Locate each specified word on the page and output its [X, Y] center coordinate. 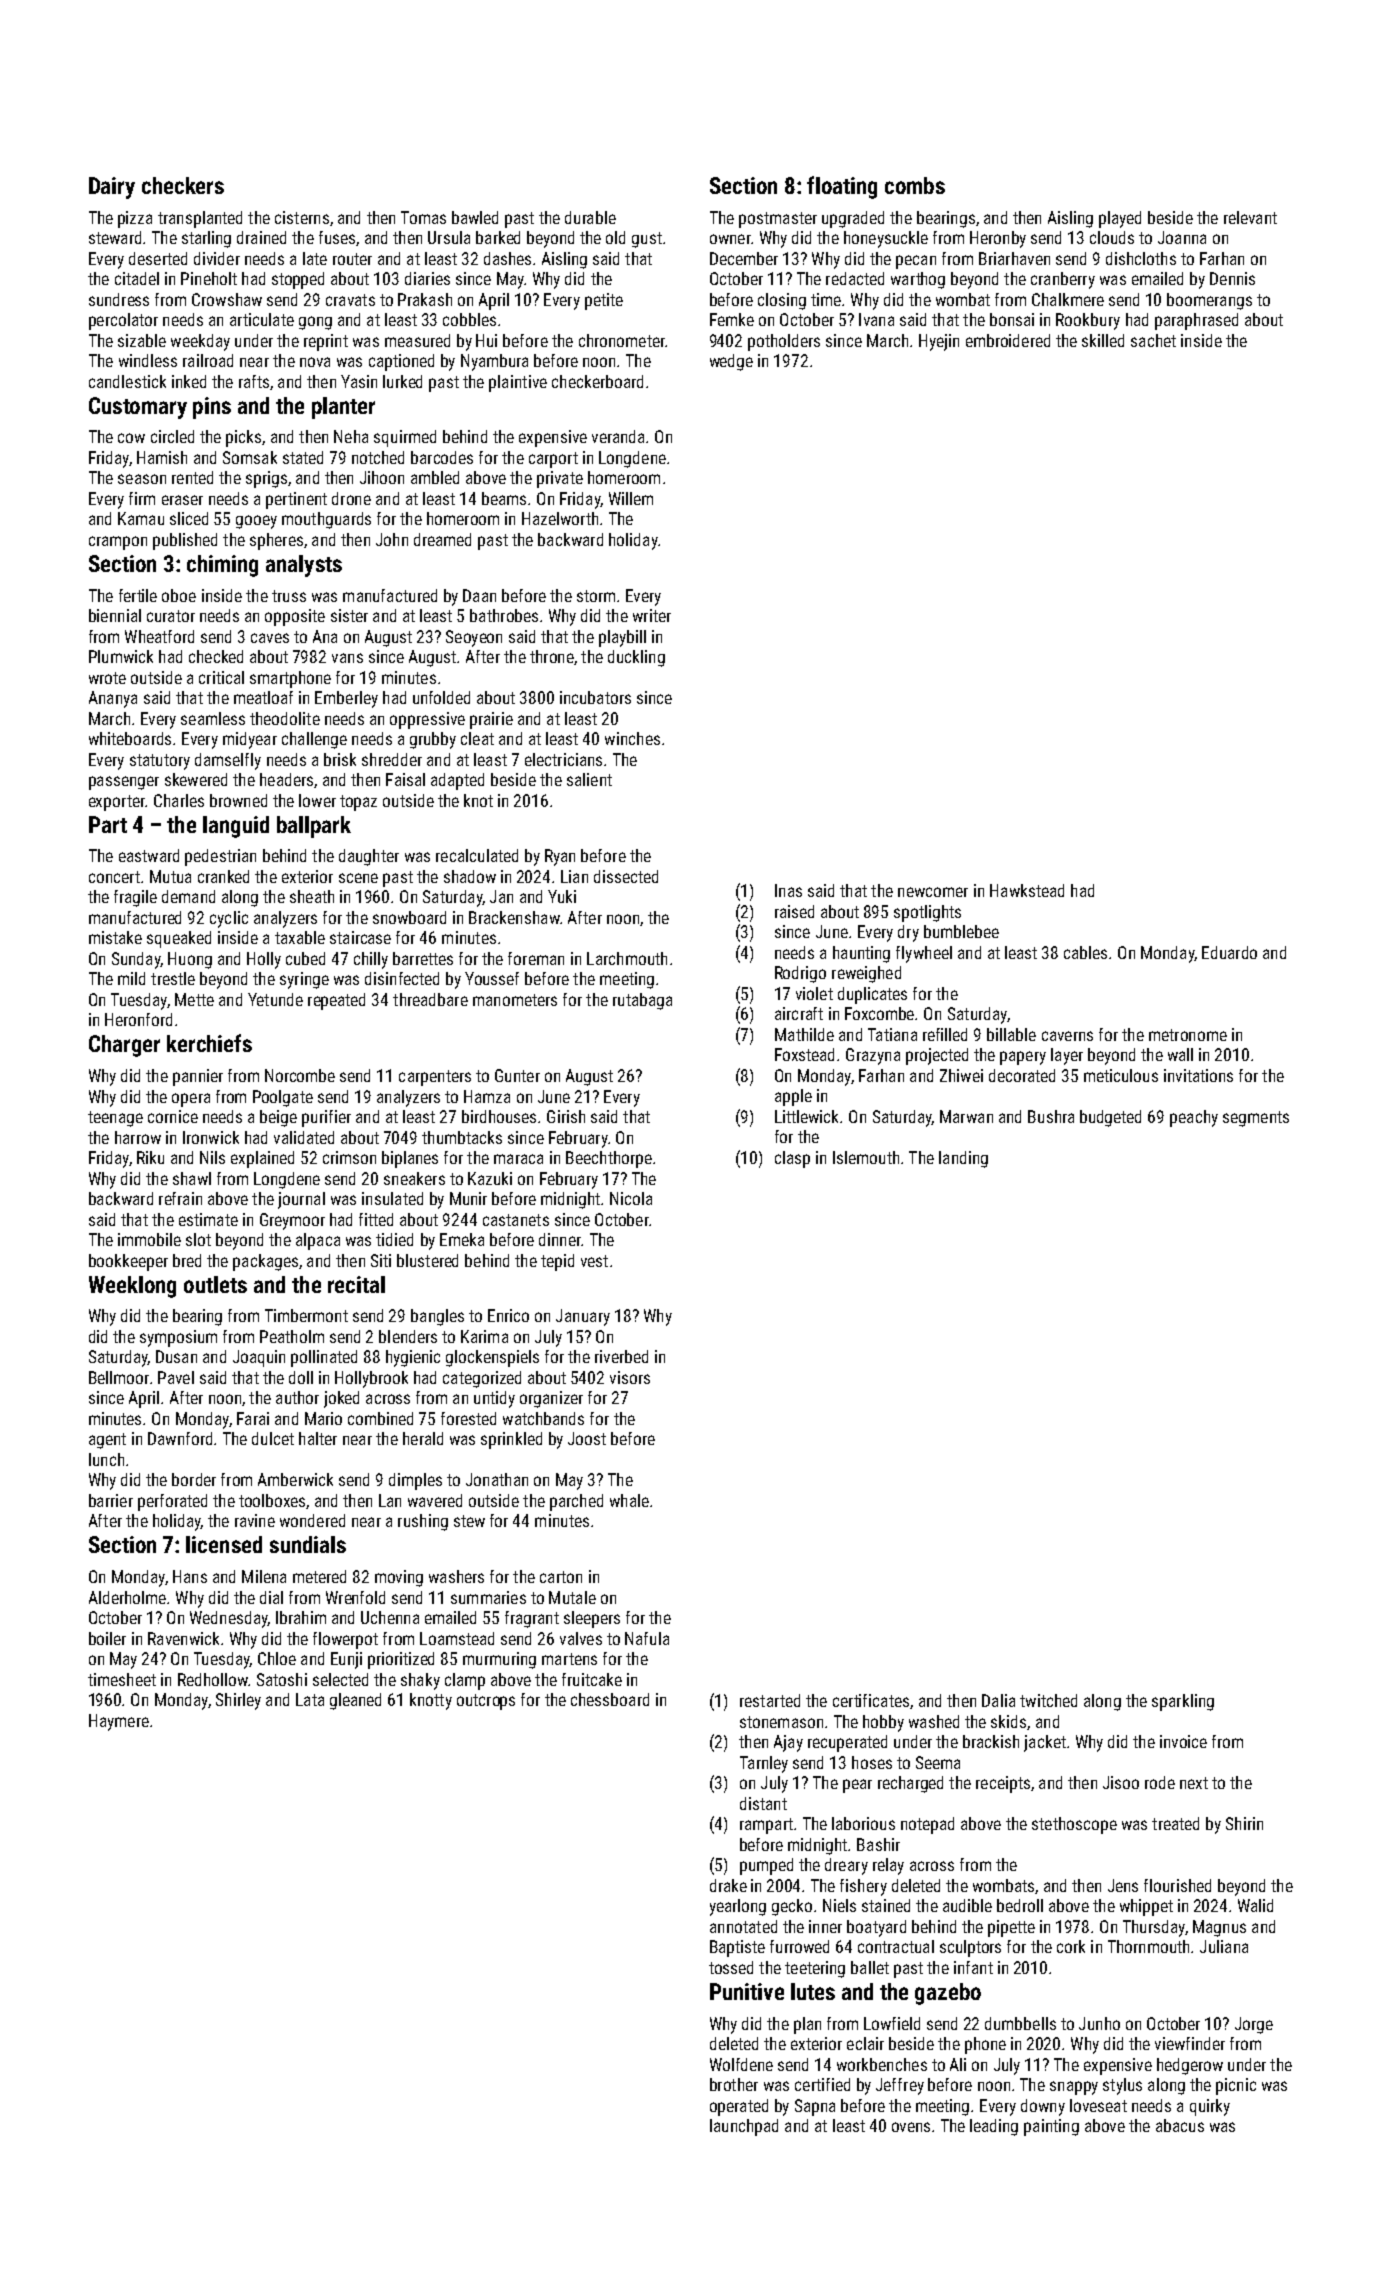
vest [594, 1261]
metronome [1188, 1035]
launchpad [744, 2127]
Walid [1255, 1905]
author [297, 1397]
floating [842, 187]
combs [915, 185]
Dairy [112, 188]
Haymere [119, 1722]
